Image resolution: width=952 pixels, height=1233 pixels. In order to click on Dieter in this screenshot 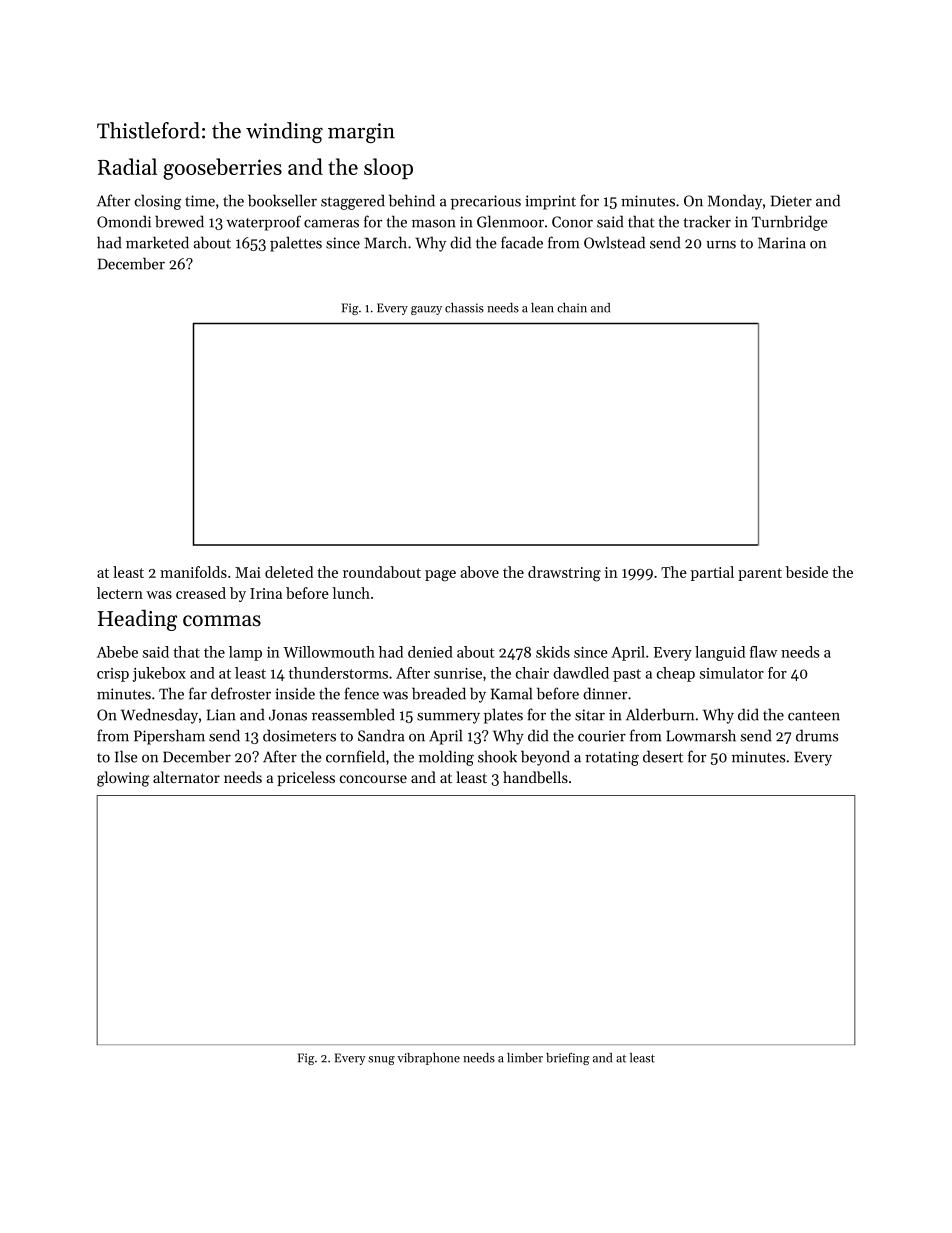, I will do `click(791, 201)`.
